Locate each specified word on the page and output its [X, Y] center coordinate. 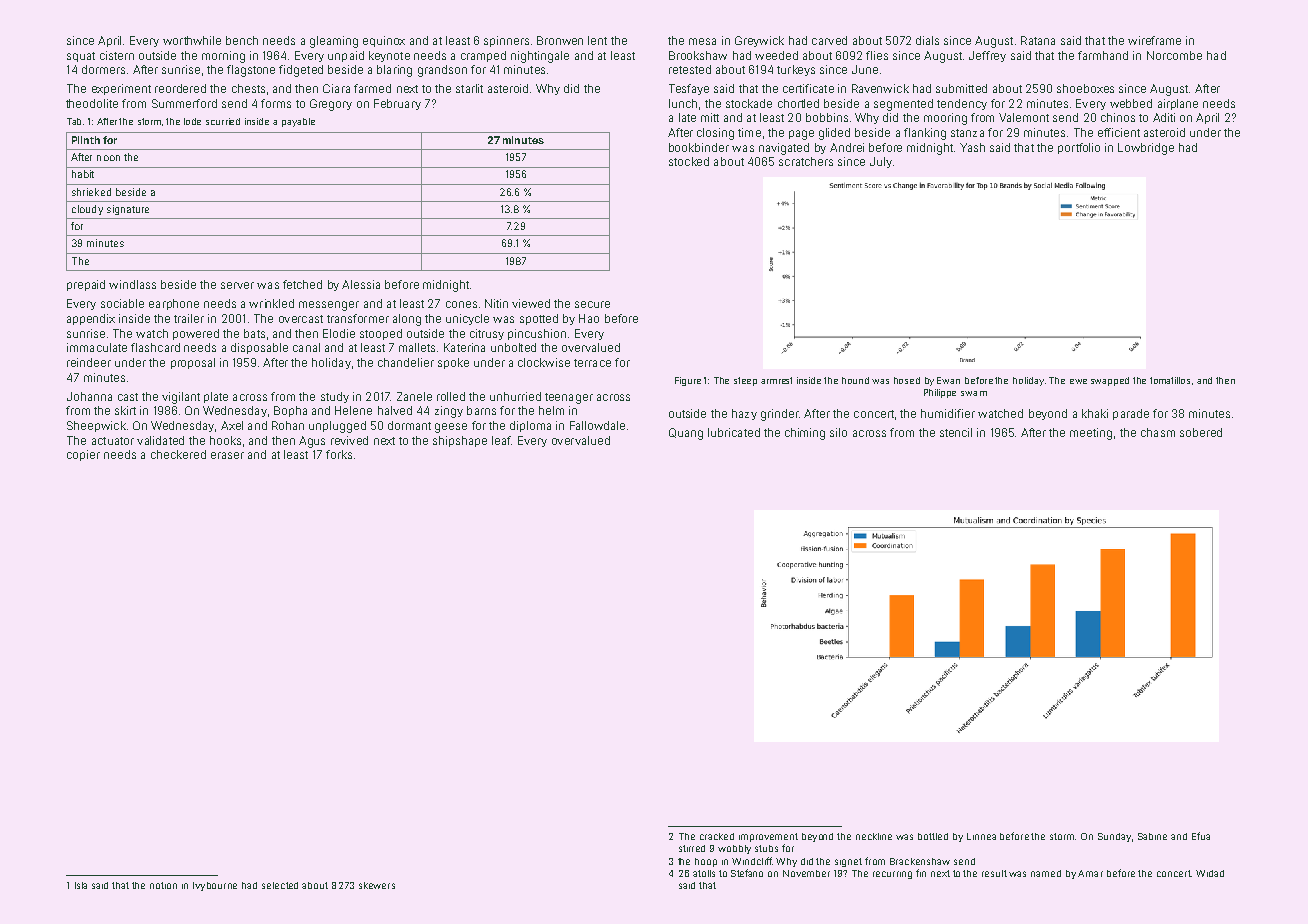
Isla [81, 885]
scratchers [806, 161]
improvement [768, 837]
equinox [384, 41]
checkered [178, 454]
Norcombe [1174, 55]
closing [715, 134]
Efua [1201, 836]
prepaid [86, 285]
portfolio [1079, 148]
